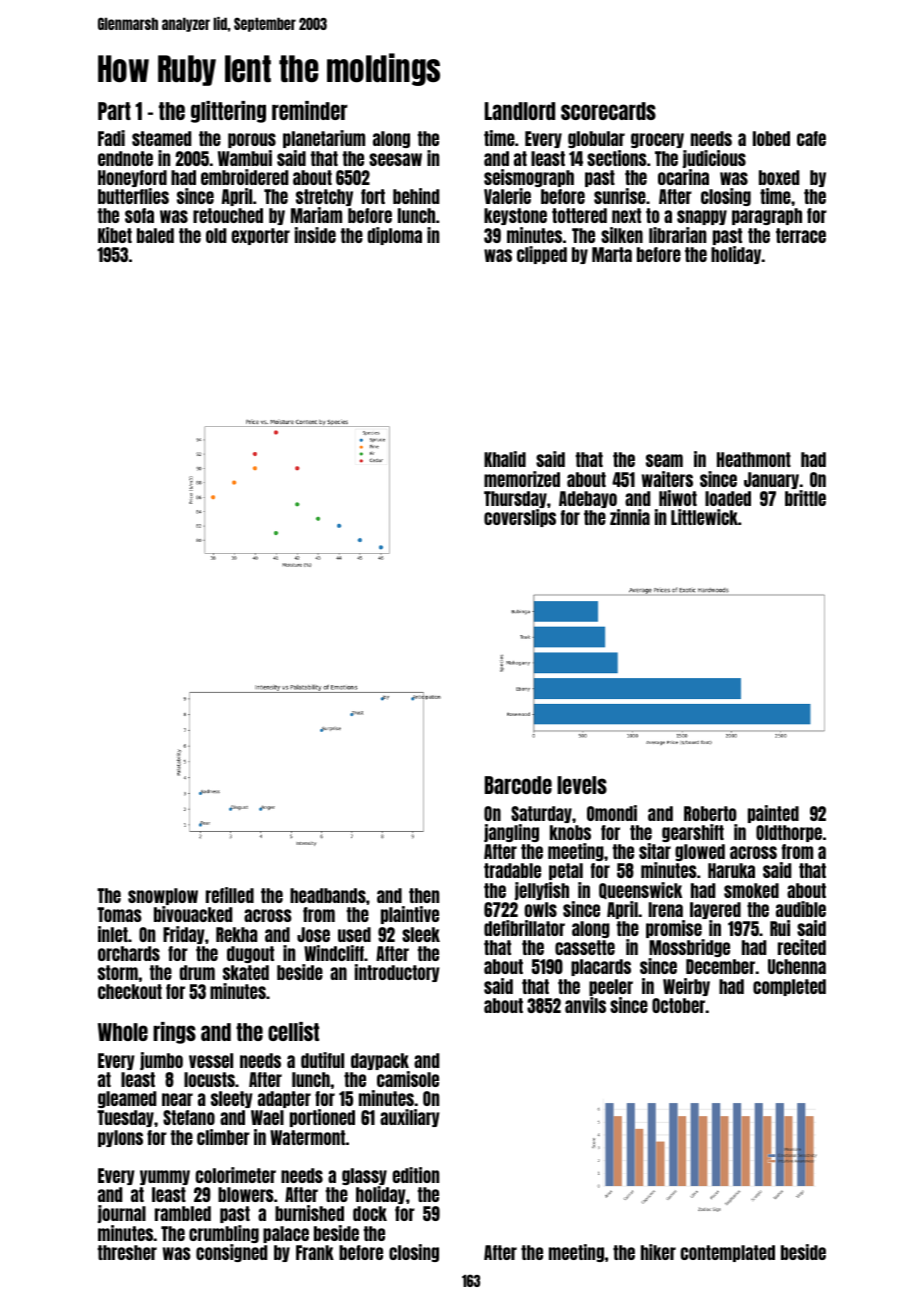 The height and width of the image is (1314, 924). What do you see at coordinates (395, 236) in the image?
I see `diploma` at bounding box center [395, 236].
